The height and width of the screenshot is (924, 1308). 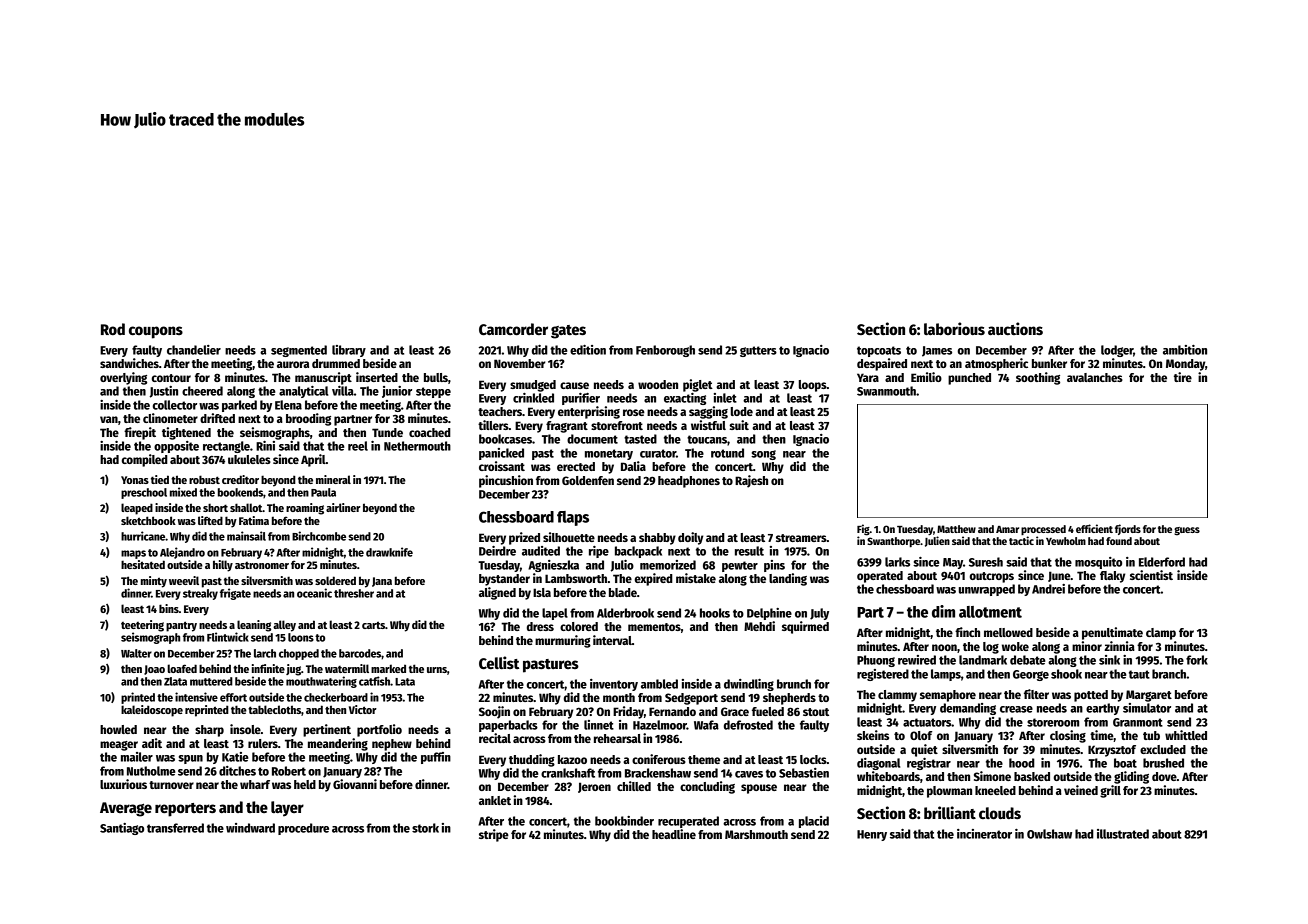 What do you see at coordinates (154, 670) in the screenshot?
I see `Joao` at bounding box center [154, 670].
